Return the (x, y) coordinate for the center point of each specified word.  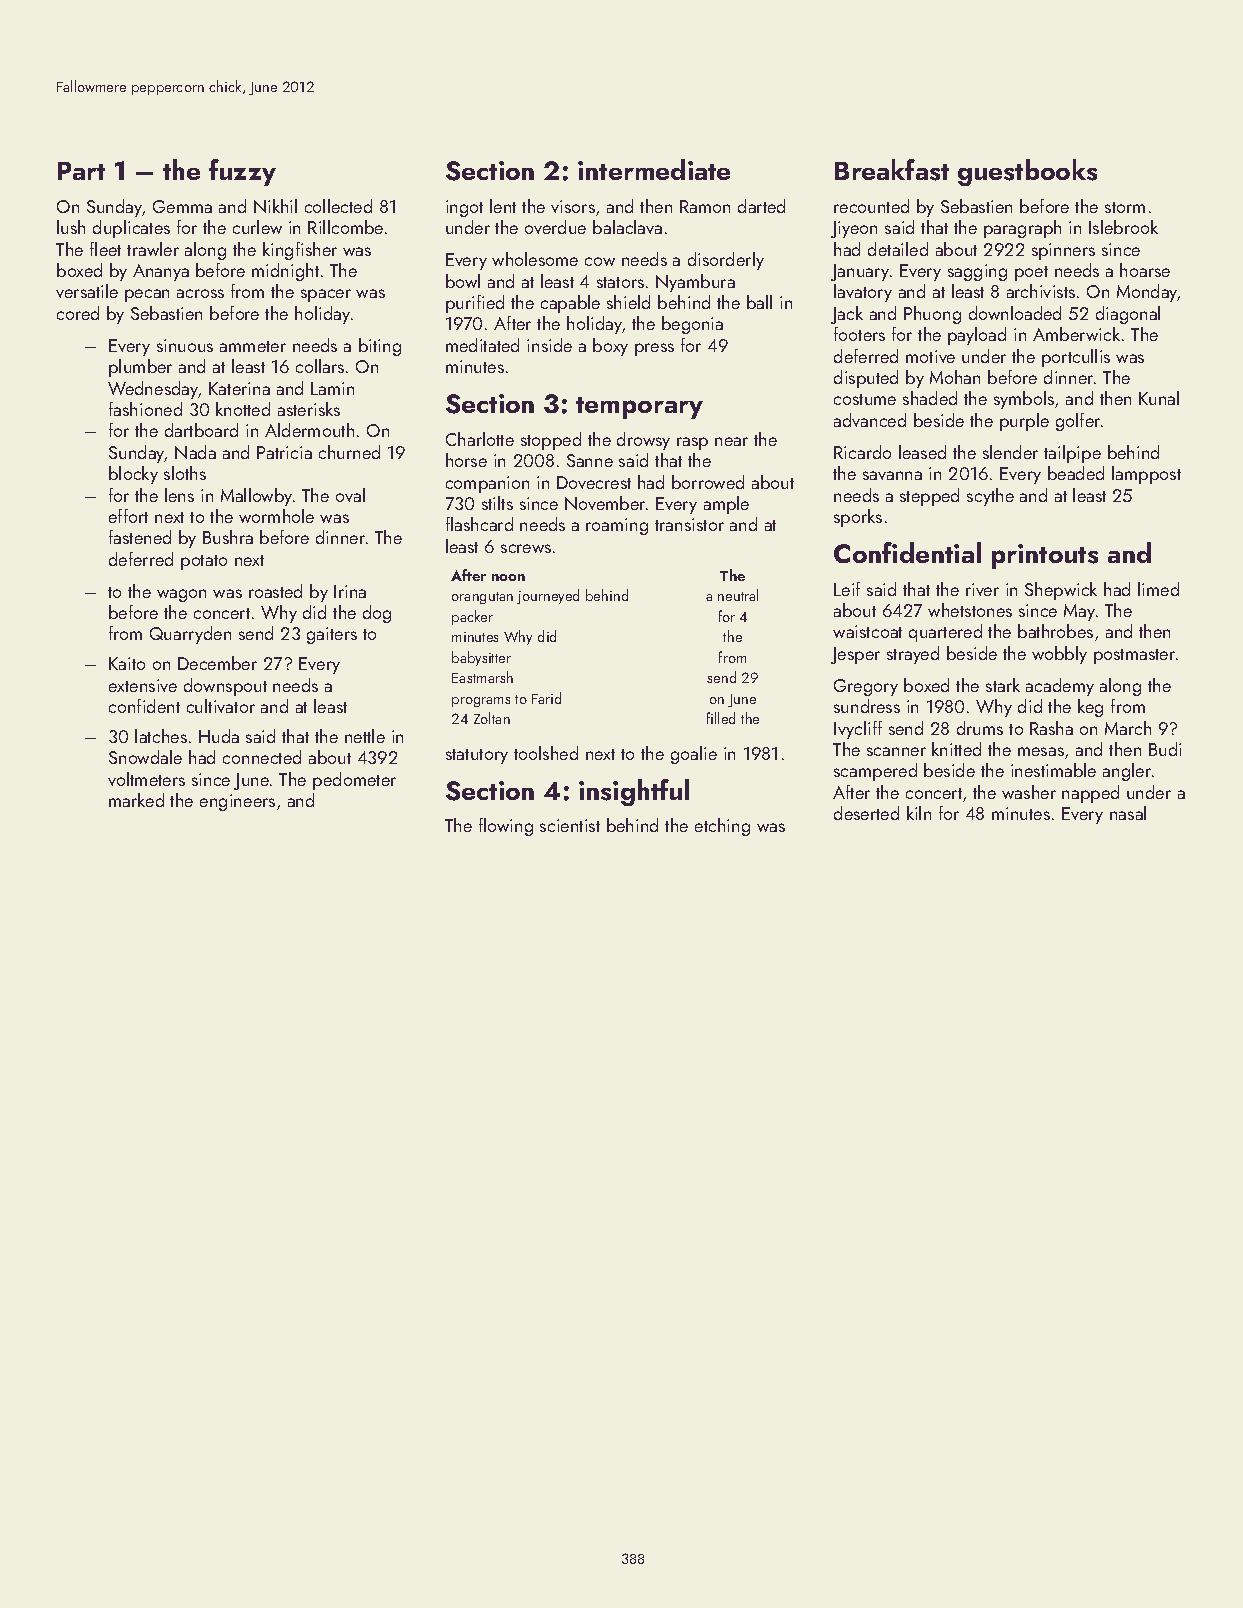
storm (1125, 207)
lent (503, 206)
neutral (738, 595)
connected (262, 757)
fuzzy (242, 172)
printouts (1045, 556)
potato (204, 562)
